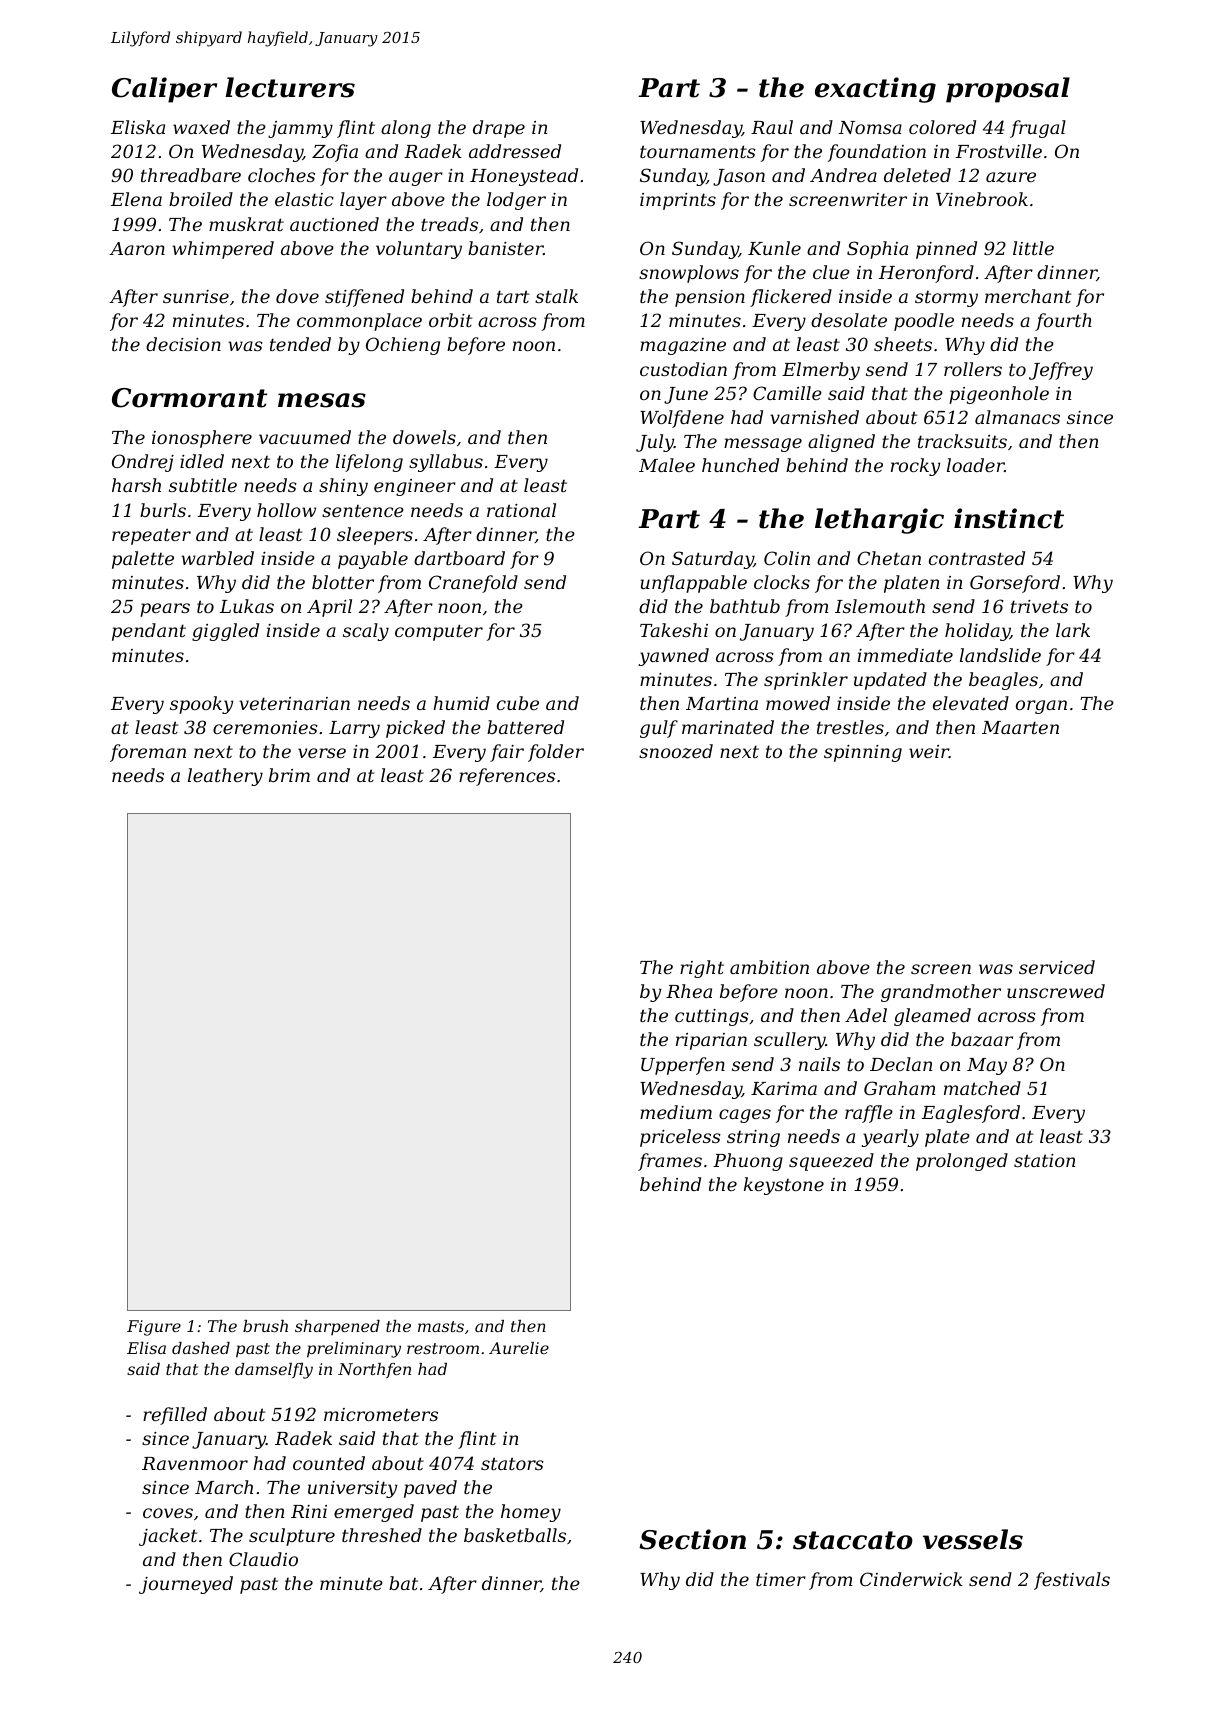 The image size is (1227, 1735). What do you see at coordinates (329, 608) in the screenshot?
I see `April` at bounding box center [329, 608].
